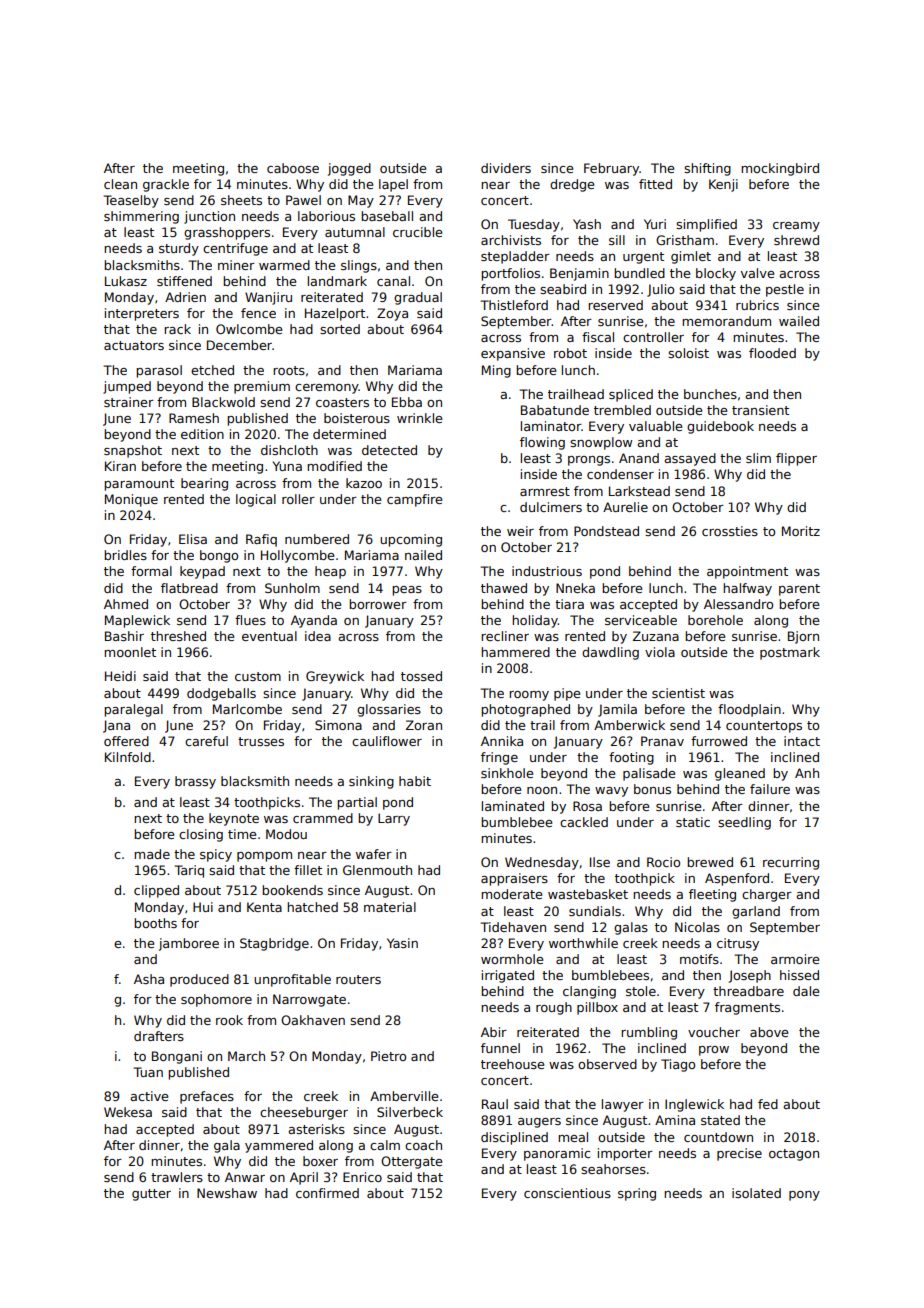  Describe the element at coordinates (611, 169) in the screenshot. I see `February` at that location.
